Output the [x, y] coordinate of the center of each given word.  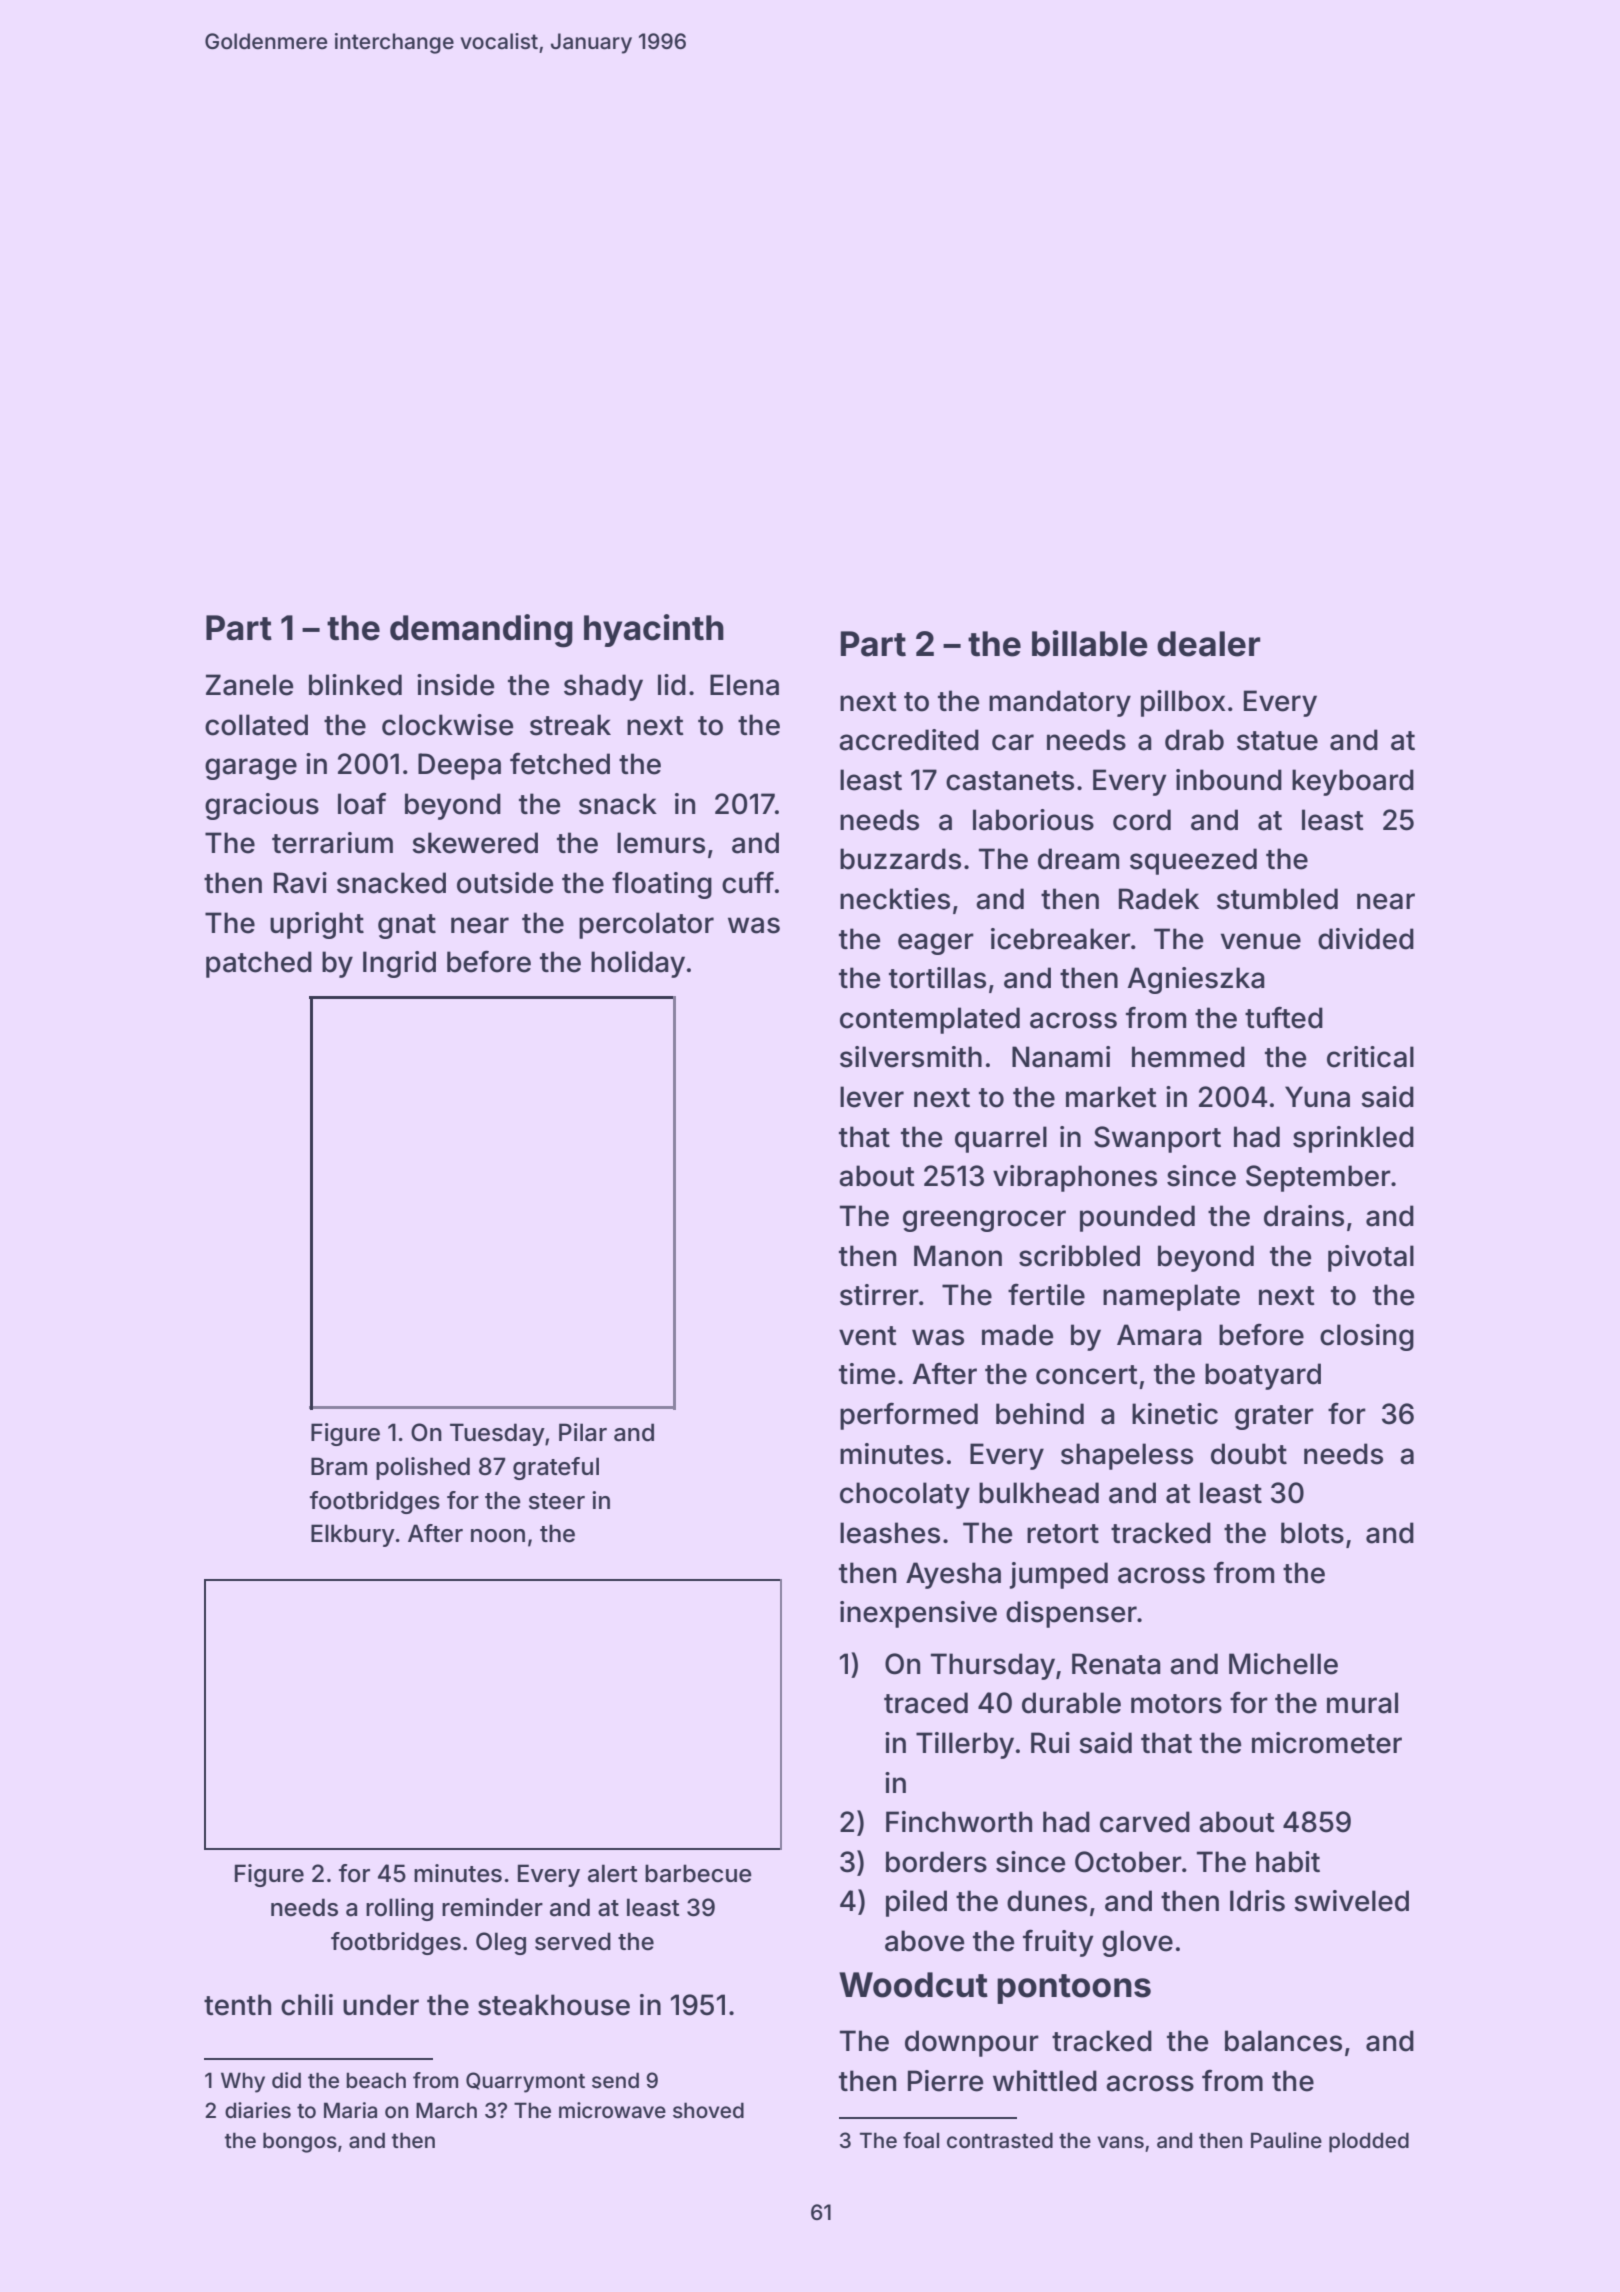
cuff [748, 882]
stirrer [879, 1295]
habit [1288, 1862]
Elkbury [353, 1535]
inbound [1229, 780]
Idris [1257, 1901]
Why [243, 2082]
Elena [744, 685]
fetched [560, 764]
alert [613, 1873]
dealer [1208, 644]
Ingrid [399, 964]
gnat [407, 926]
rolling [399, 1909]
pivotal [1371, 1258]
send [615, 2080]
